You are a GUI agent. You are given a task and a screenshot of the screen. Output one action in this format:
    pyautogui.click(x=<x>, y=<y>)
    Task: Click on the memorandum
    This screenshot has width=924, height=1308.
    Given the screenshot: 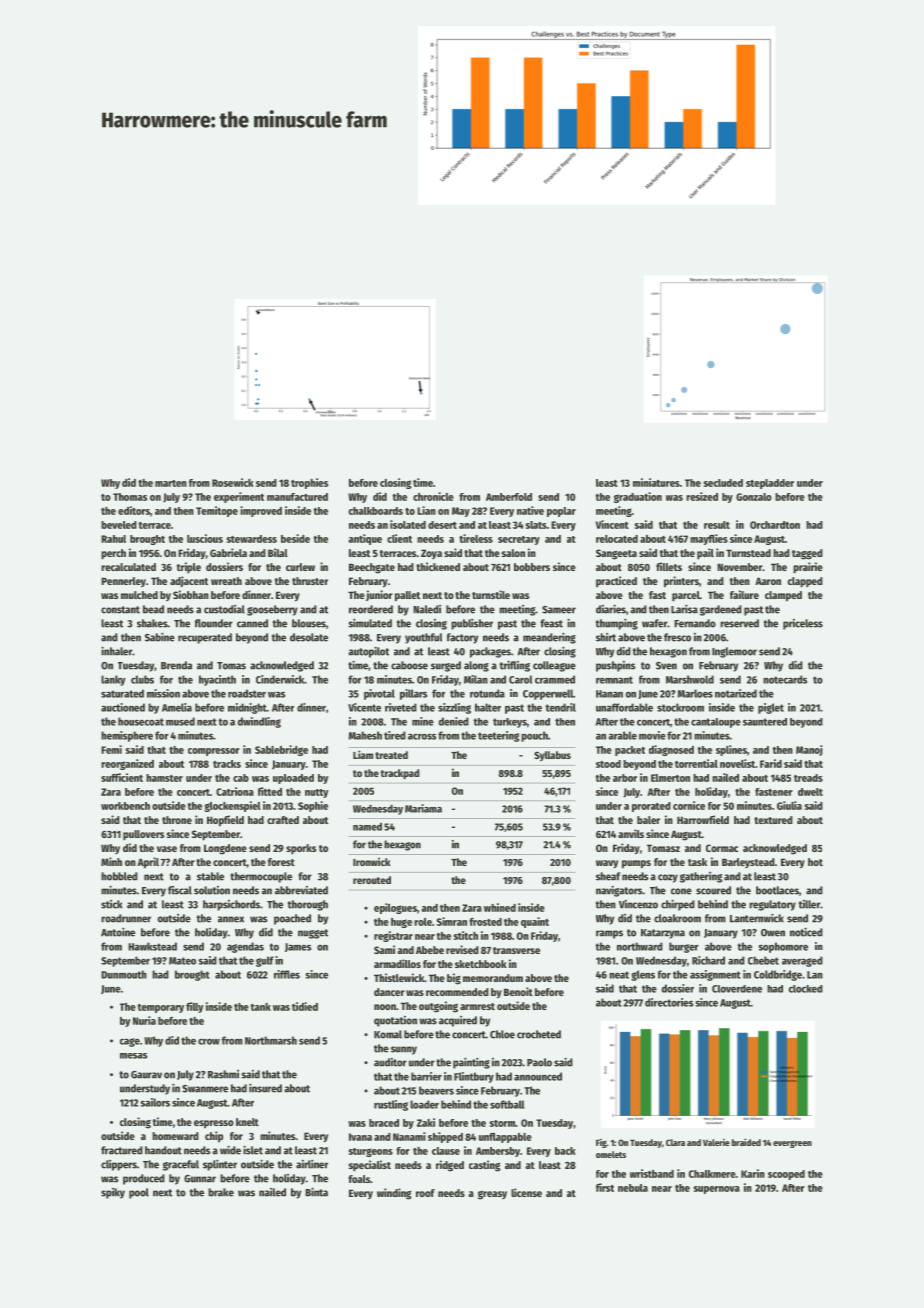 What is the action you would take?
    pyautogui.click(x=493, y=978)
